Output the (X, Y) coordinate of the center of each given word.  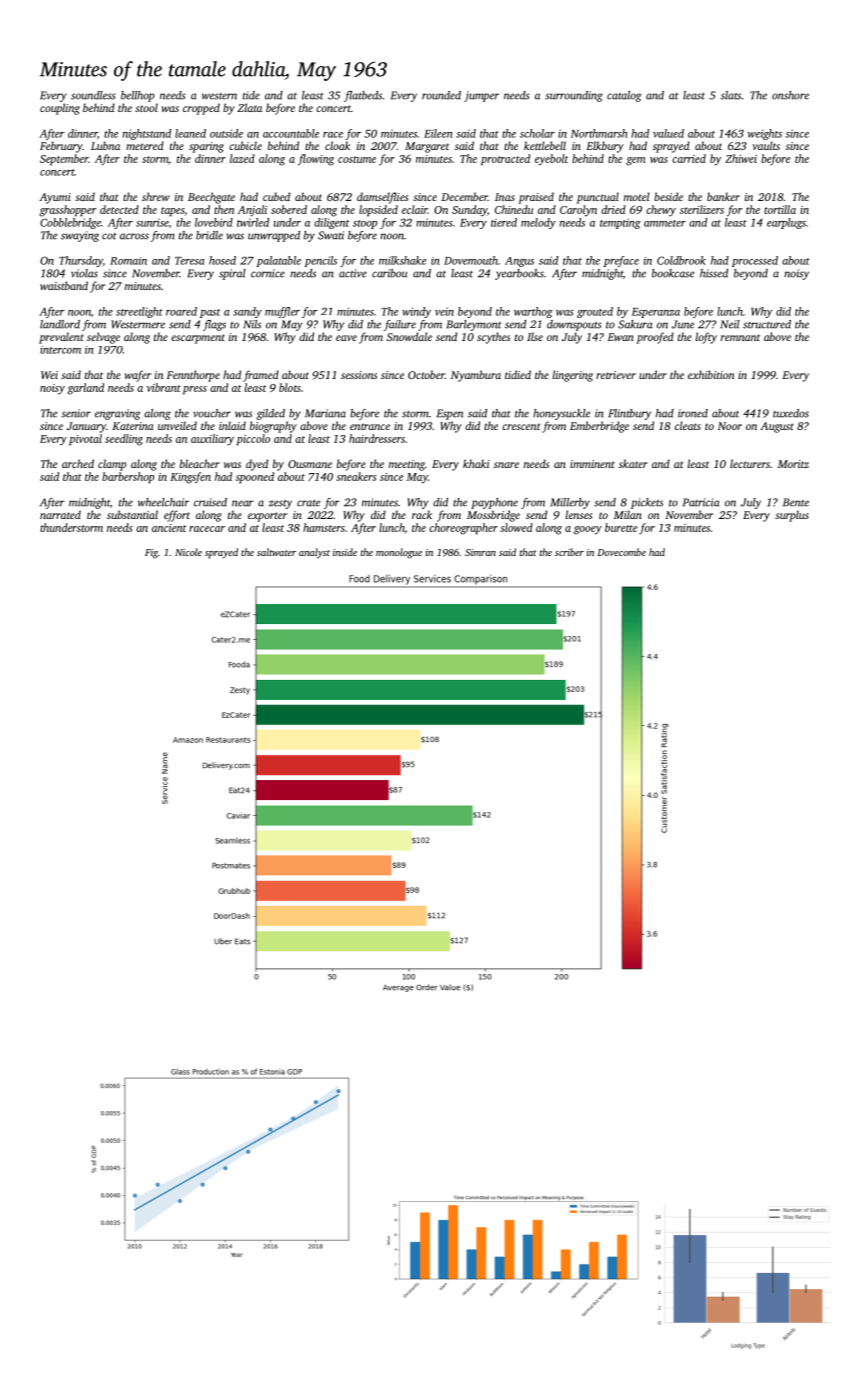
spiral (232, 274)
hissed (714, 273)
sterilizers (702, 209)
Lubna (105, 145)
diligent (332, 223)
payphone (494, 503)
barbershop (128, 478)
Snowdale (409, 336)
